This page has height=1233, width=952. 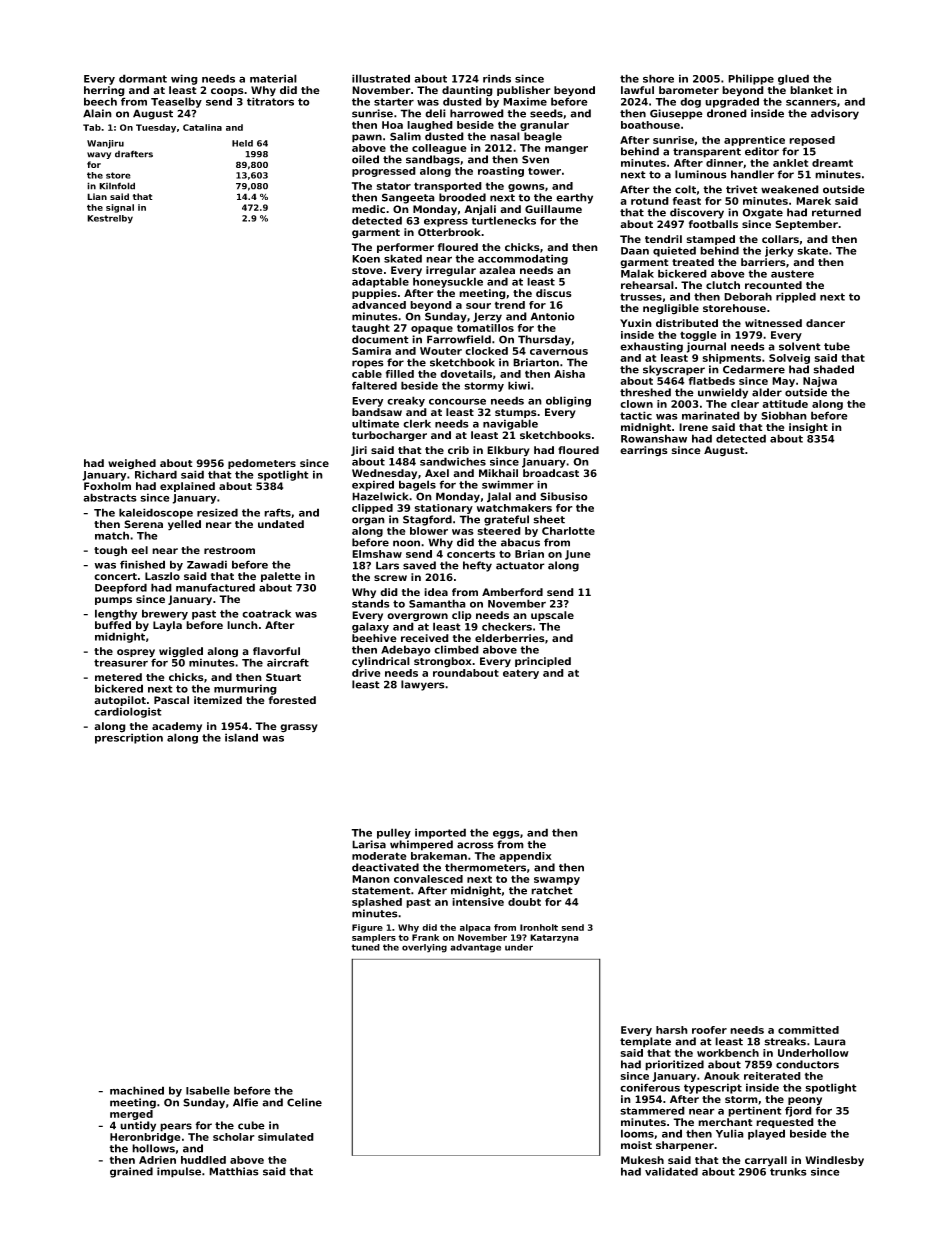 I want to click on appendix, so click(x=525, y=857).
